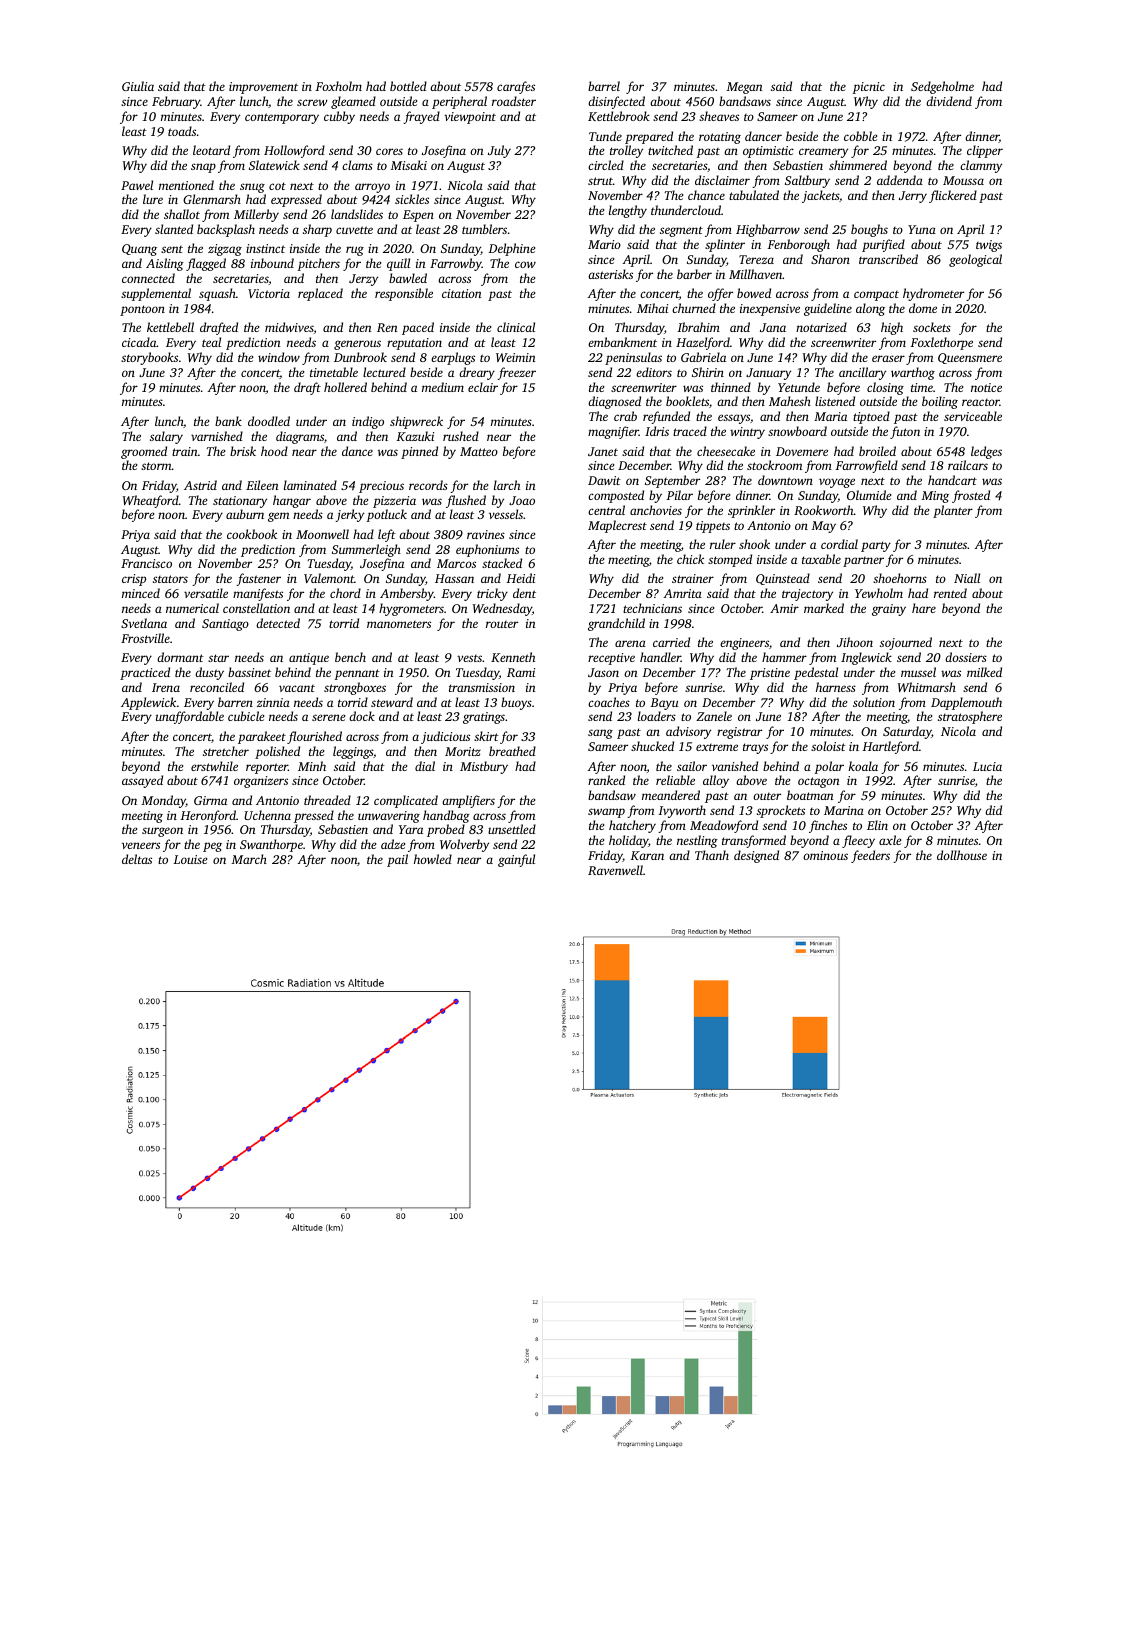 The height and width of the screenshot is (1628, 1124). I want to click on Louise, so click(190, 859).
